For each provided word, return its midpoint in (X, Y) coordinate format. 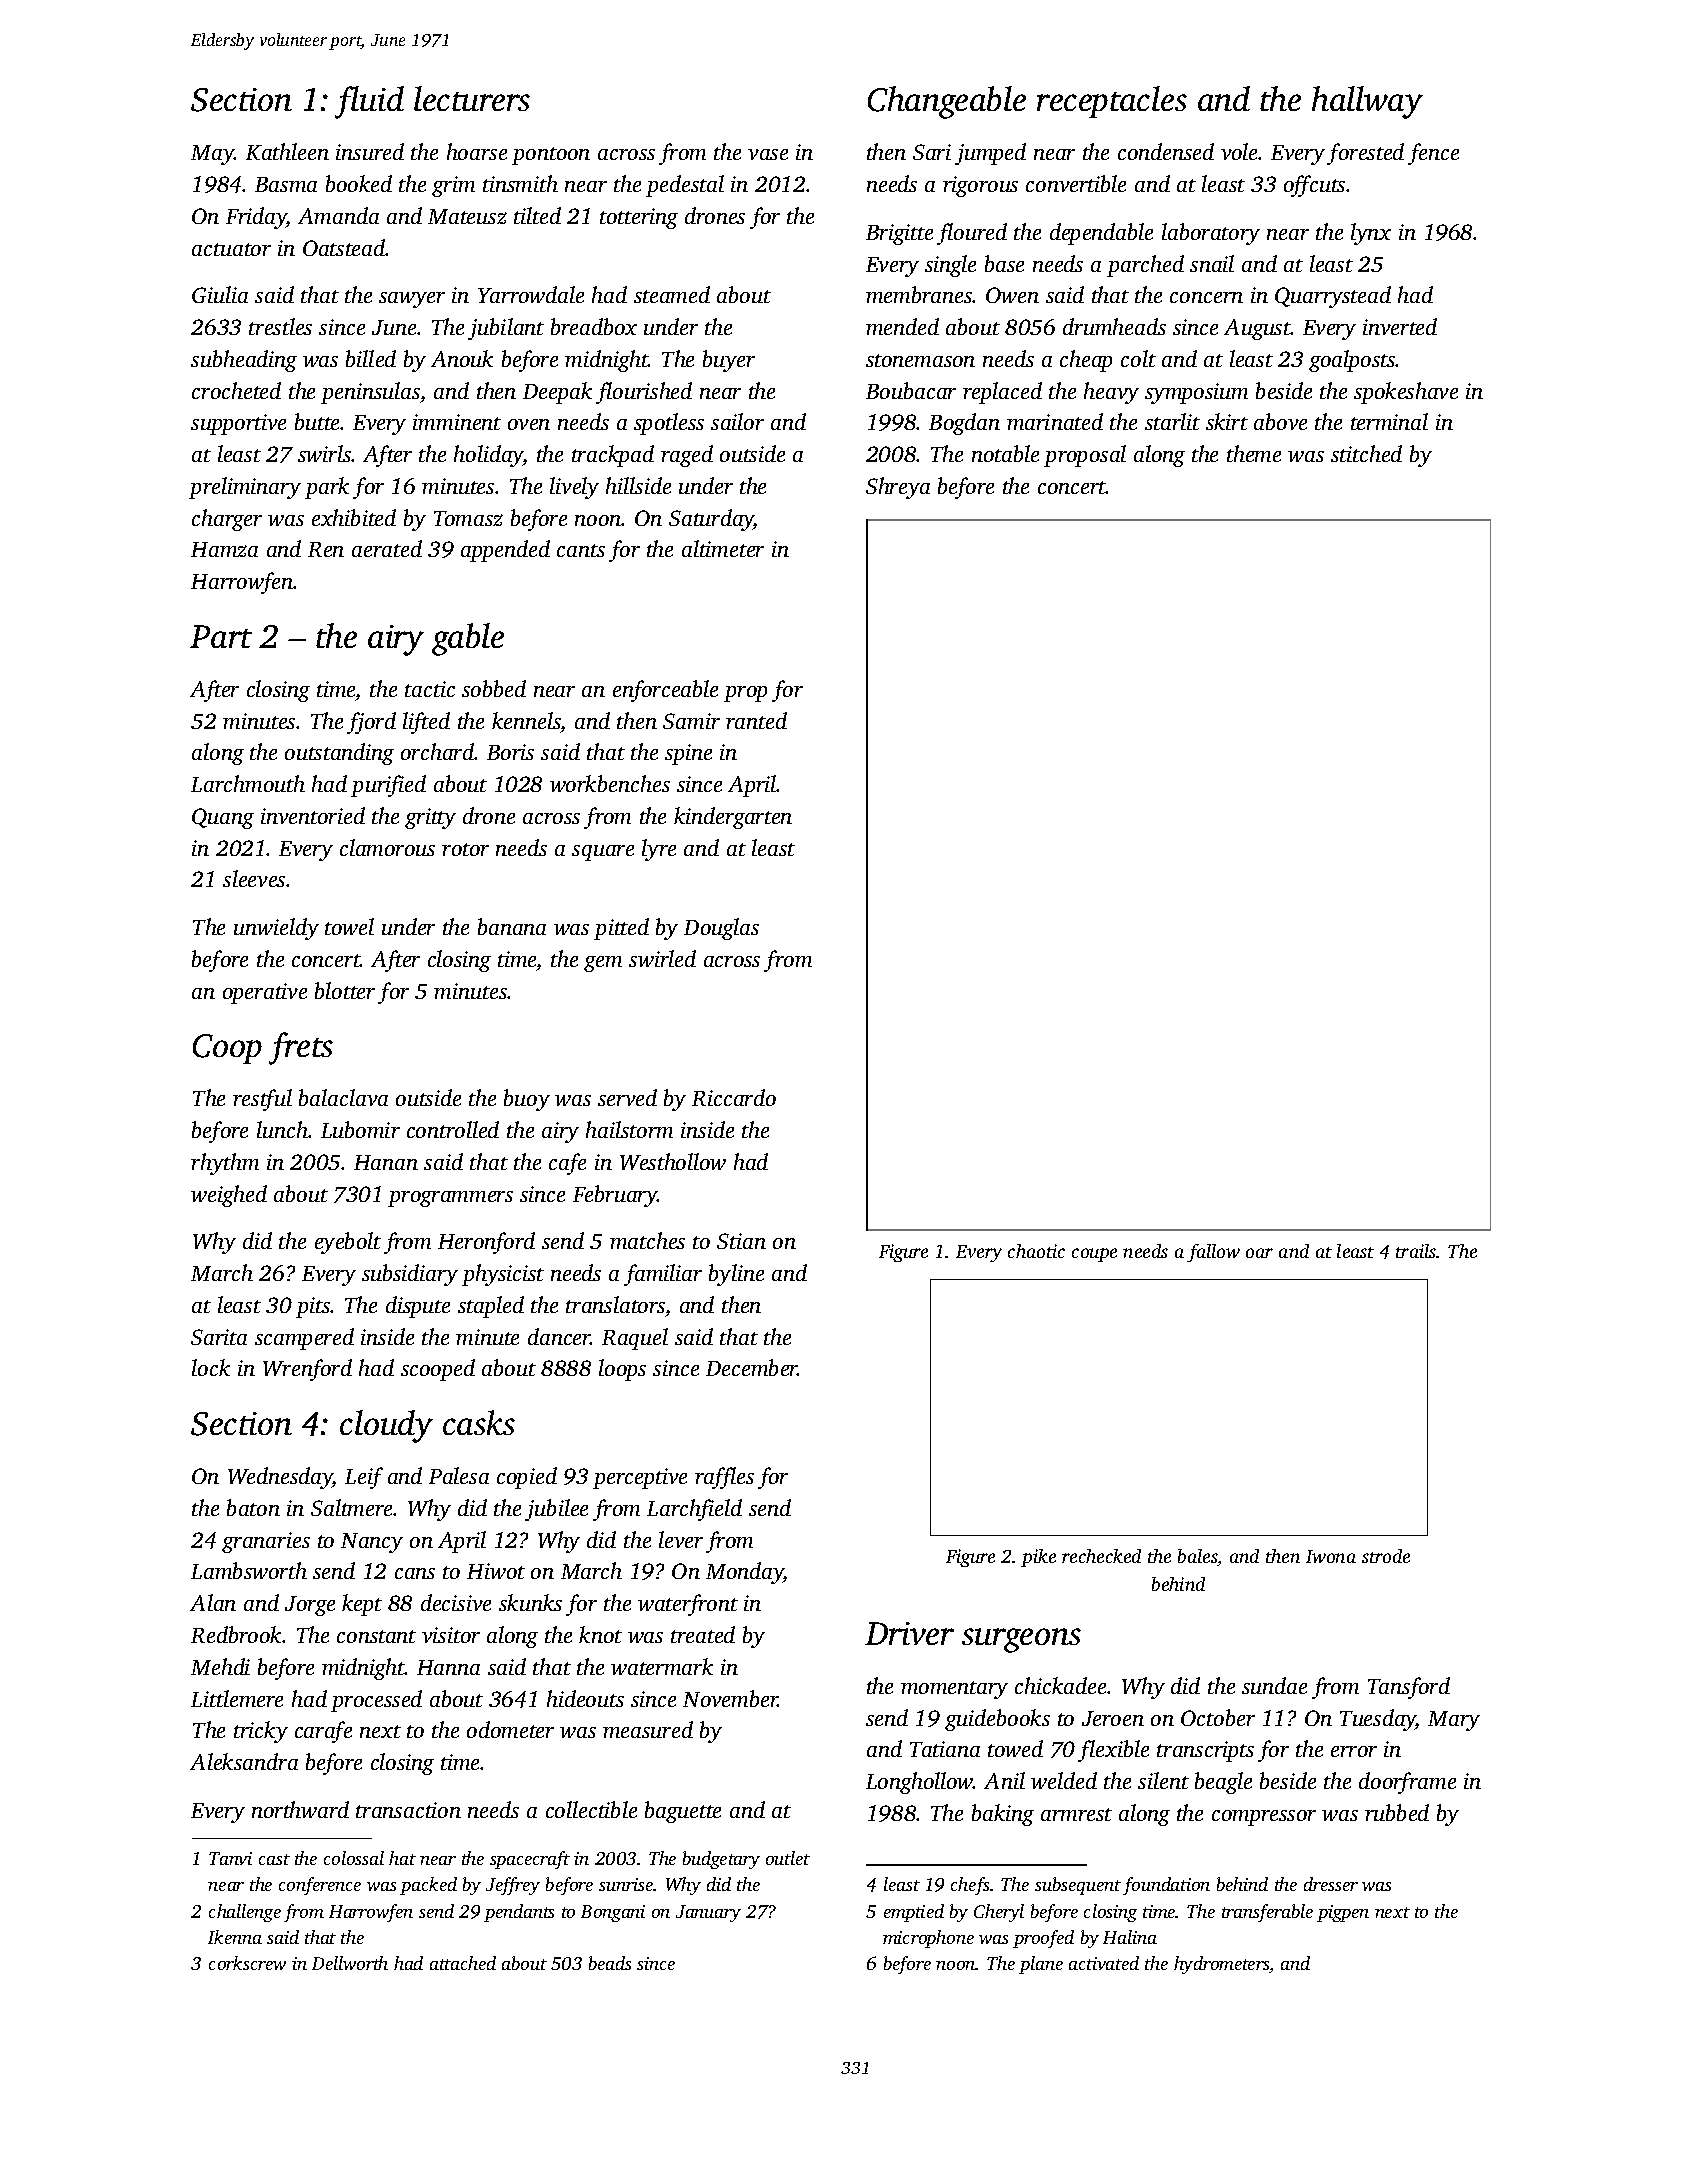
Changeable (947, 102)
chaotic (1036, 1251)
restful (262, 1100)
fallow (1213, 1253)
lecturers (472, 98)
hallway (1367, 102)
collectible (591, 1809)
